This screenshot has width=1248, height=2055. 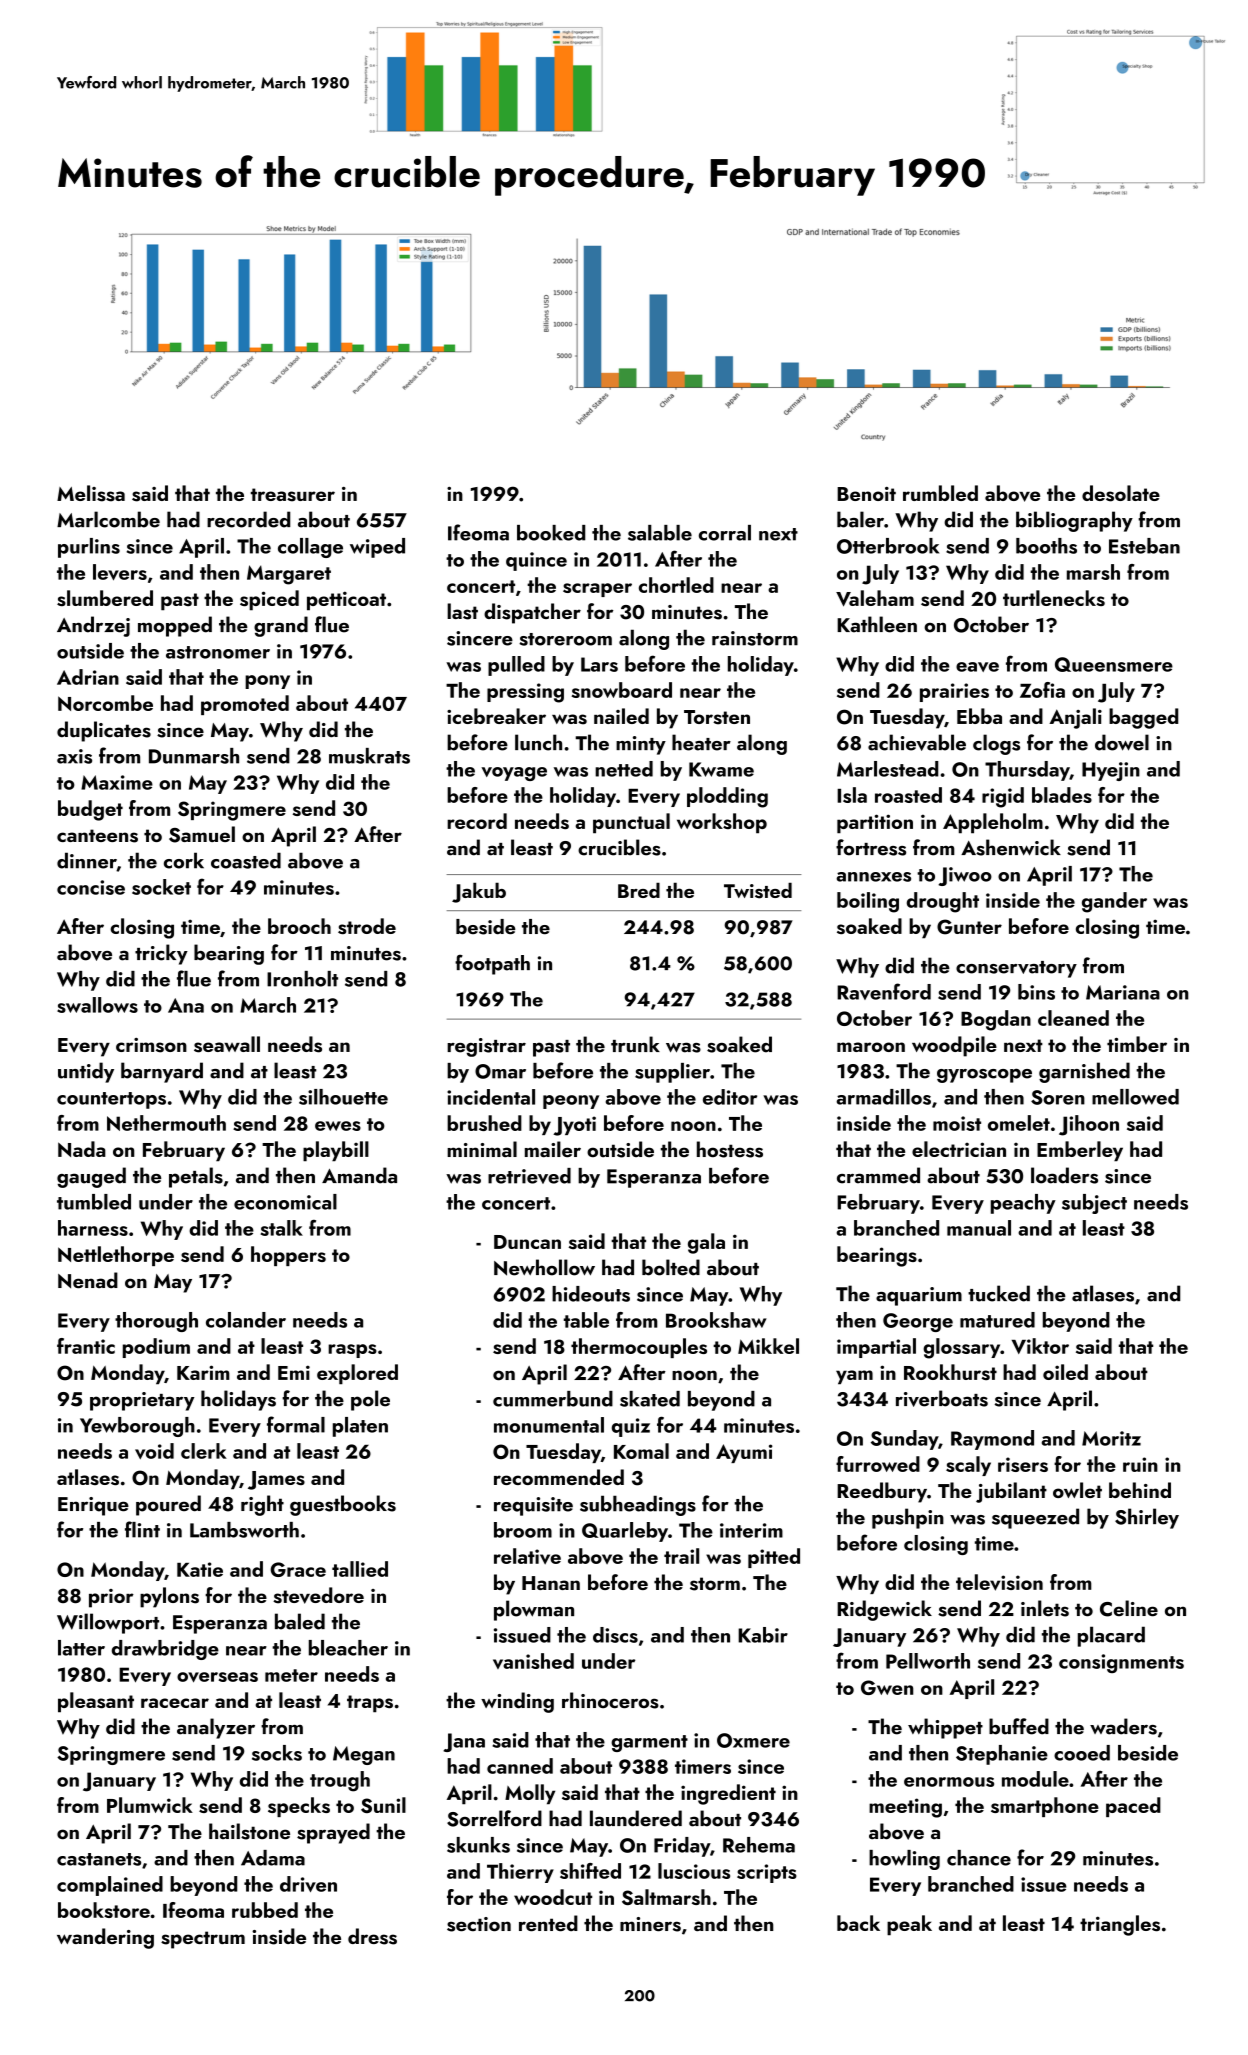 I want to click on Yewborough, so click(x=137, y=1427).
